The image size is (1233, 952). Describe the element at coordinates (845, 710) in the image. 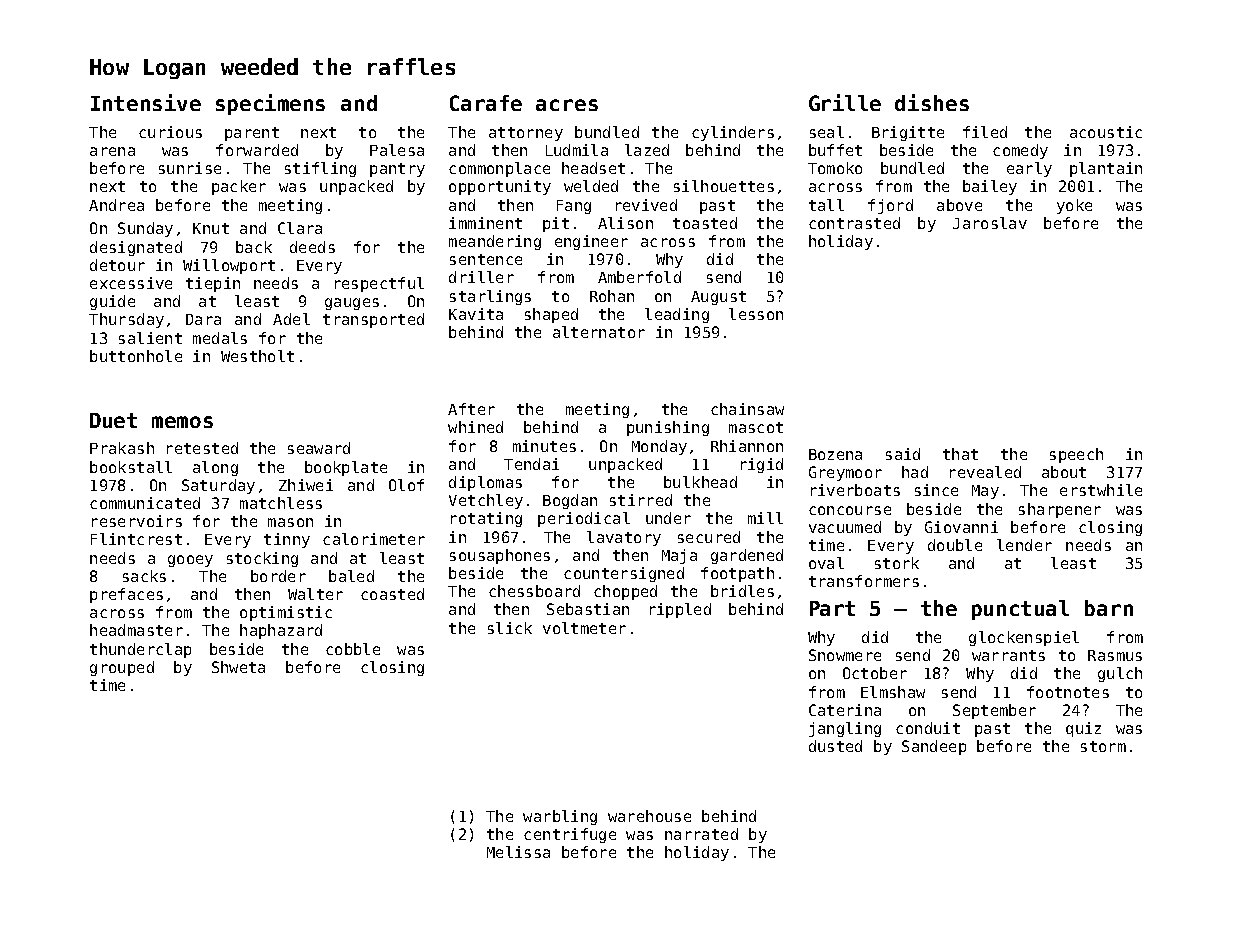

I see `Caterina` at that location.
